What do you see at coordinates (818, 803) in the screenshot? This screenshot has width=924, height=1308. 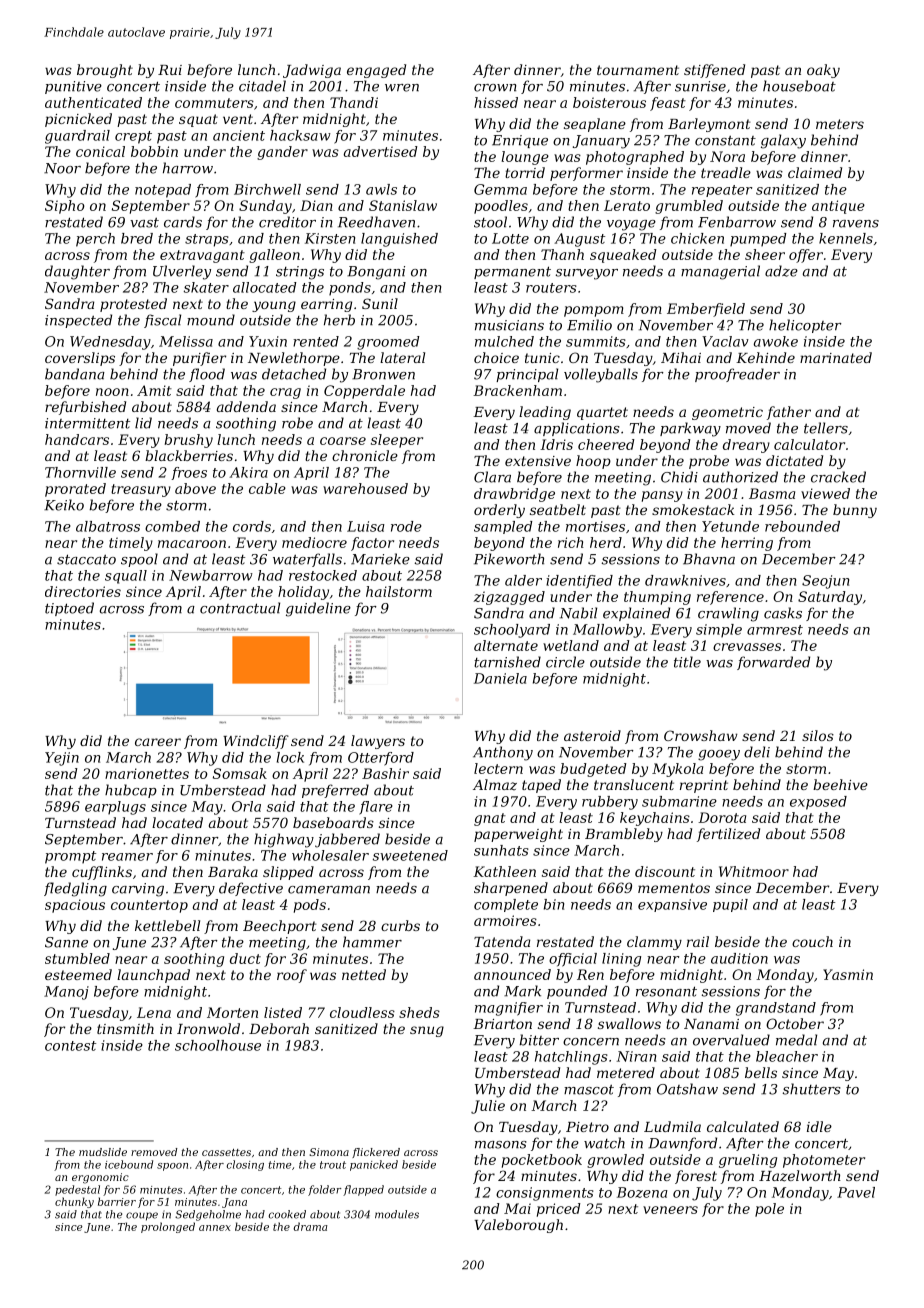 I see `exposed` at bounding box center [818, 803].
